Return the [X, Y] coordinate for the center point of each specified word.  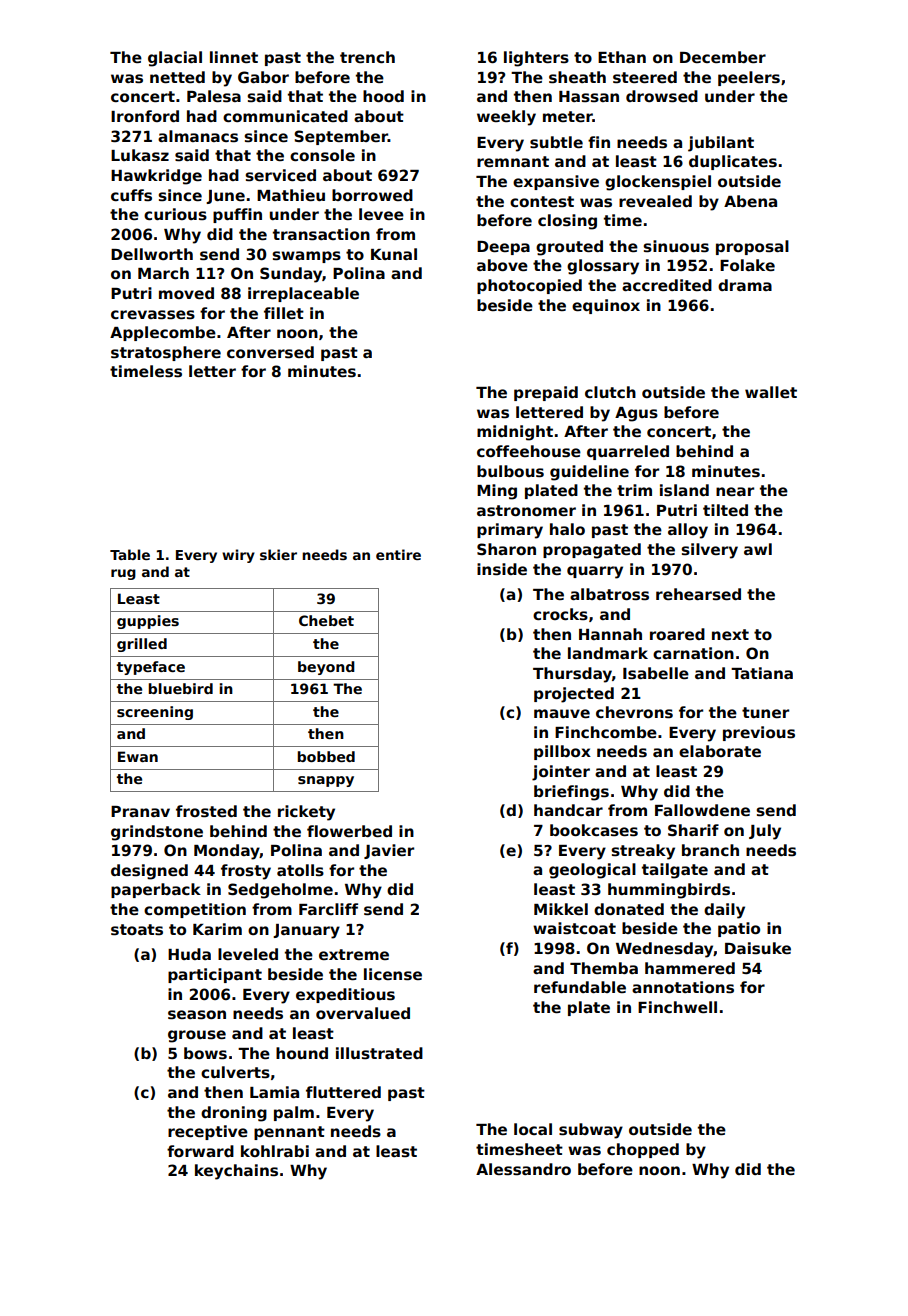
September [341, 137]
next [730, 634]
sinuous [676, 246]
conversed [270, 352]
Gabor [263, 77]
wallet [771, 392]
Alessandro [523, 1169]
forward [200, 1151]
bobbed [326, 756]
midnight [515, 433]
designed [149, 872]
